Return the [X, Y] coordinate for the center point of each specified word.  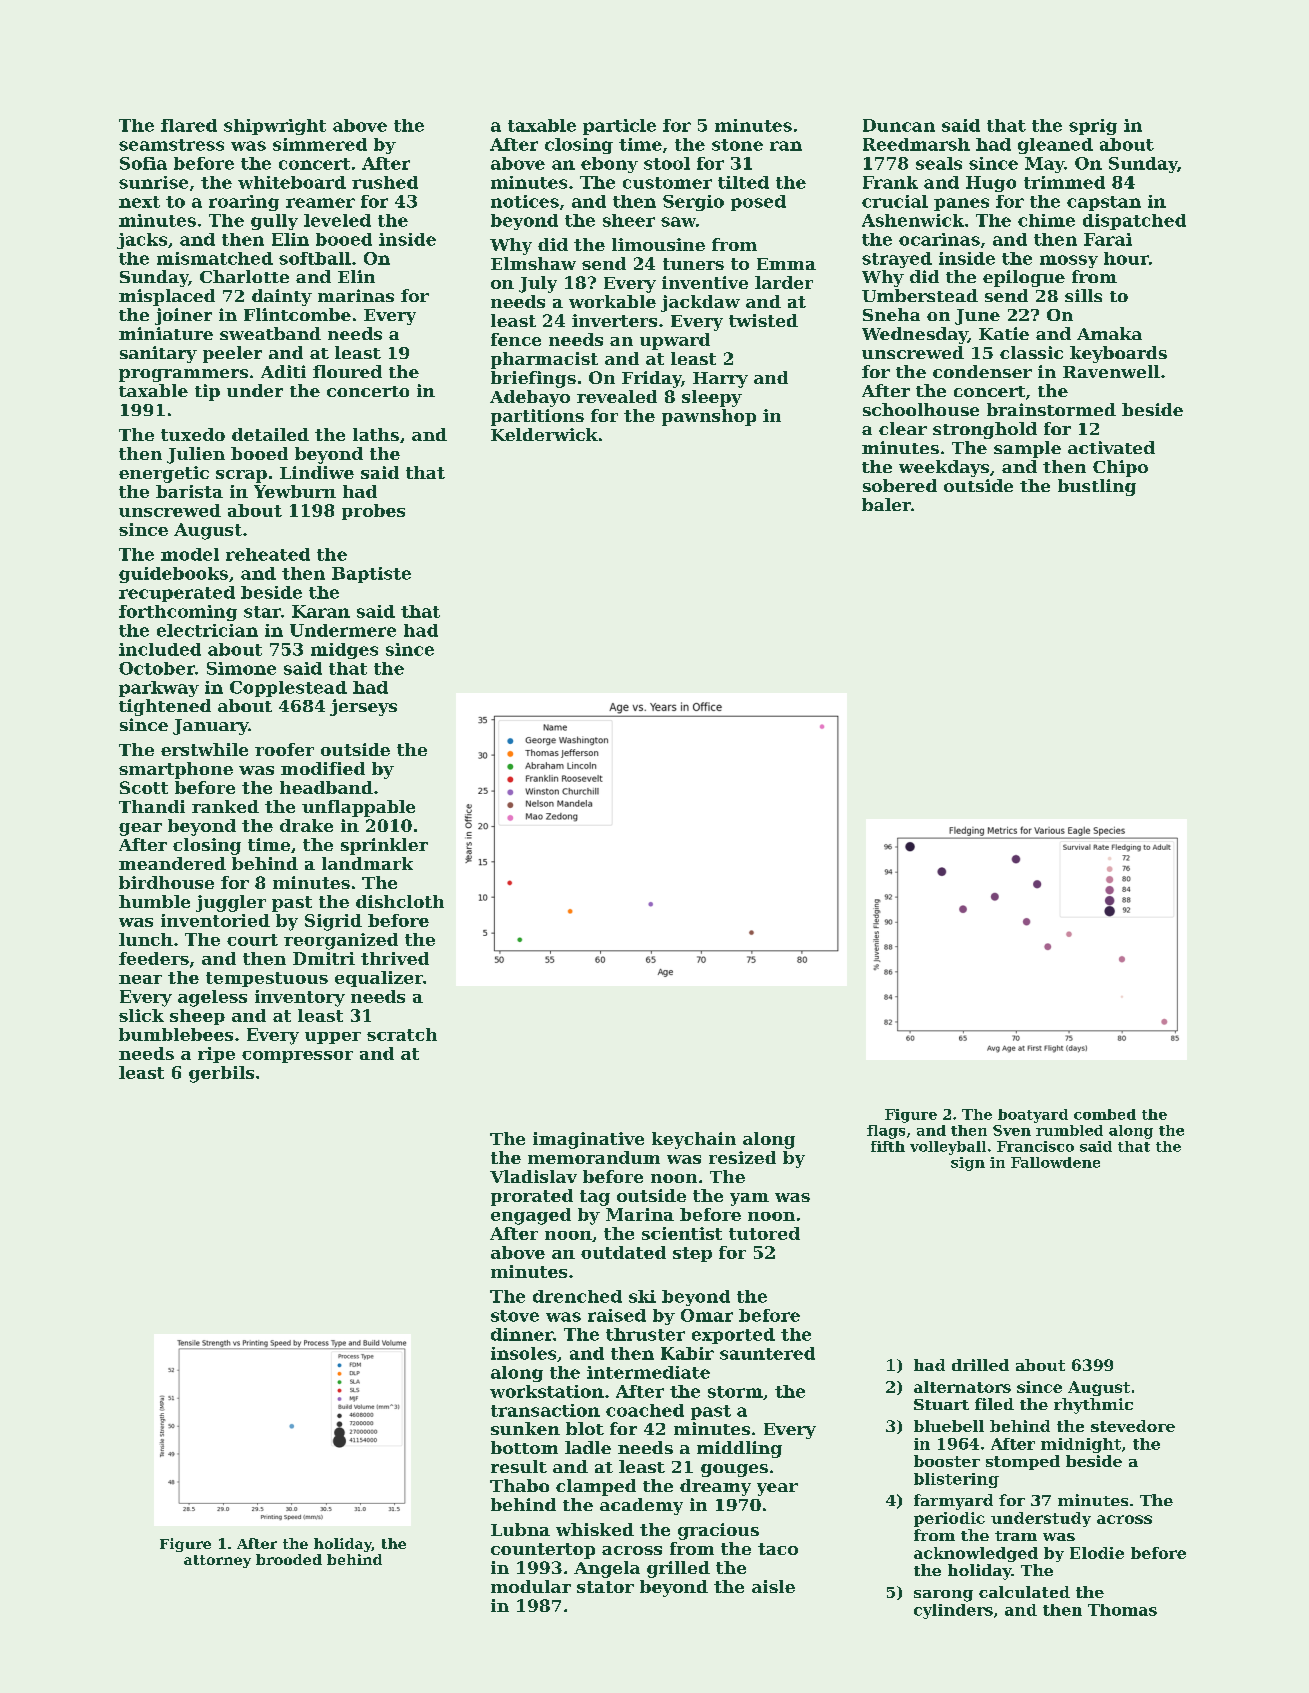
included [160, 649]
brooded [289, 1559]
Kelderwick [544, 434]
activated [1111, 447]
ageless [212, 998]
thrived [395, 958]
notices [525, 201]
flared [189, 125]
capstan [1104, 203]
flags [886, 1132]
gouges [734, 1470]
